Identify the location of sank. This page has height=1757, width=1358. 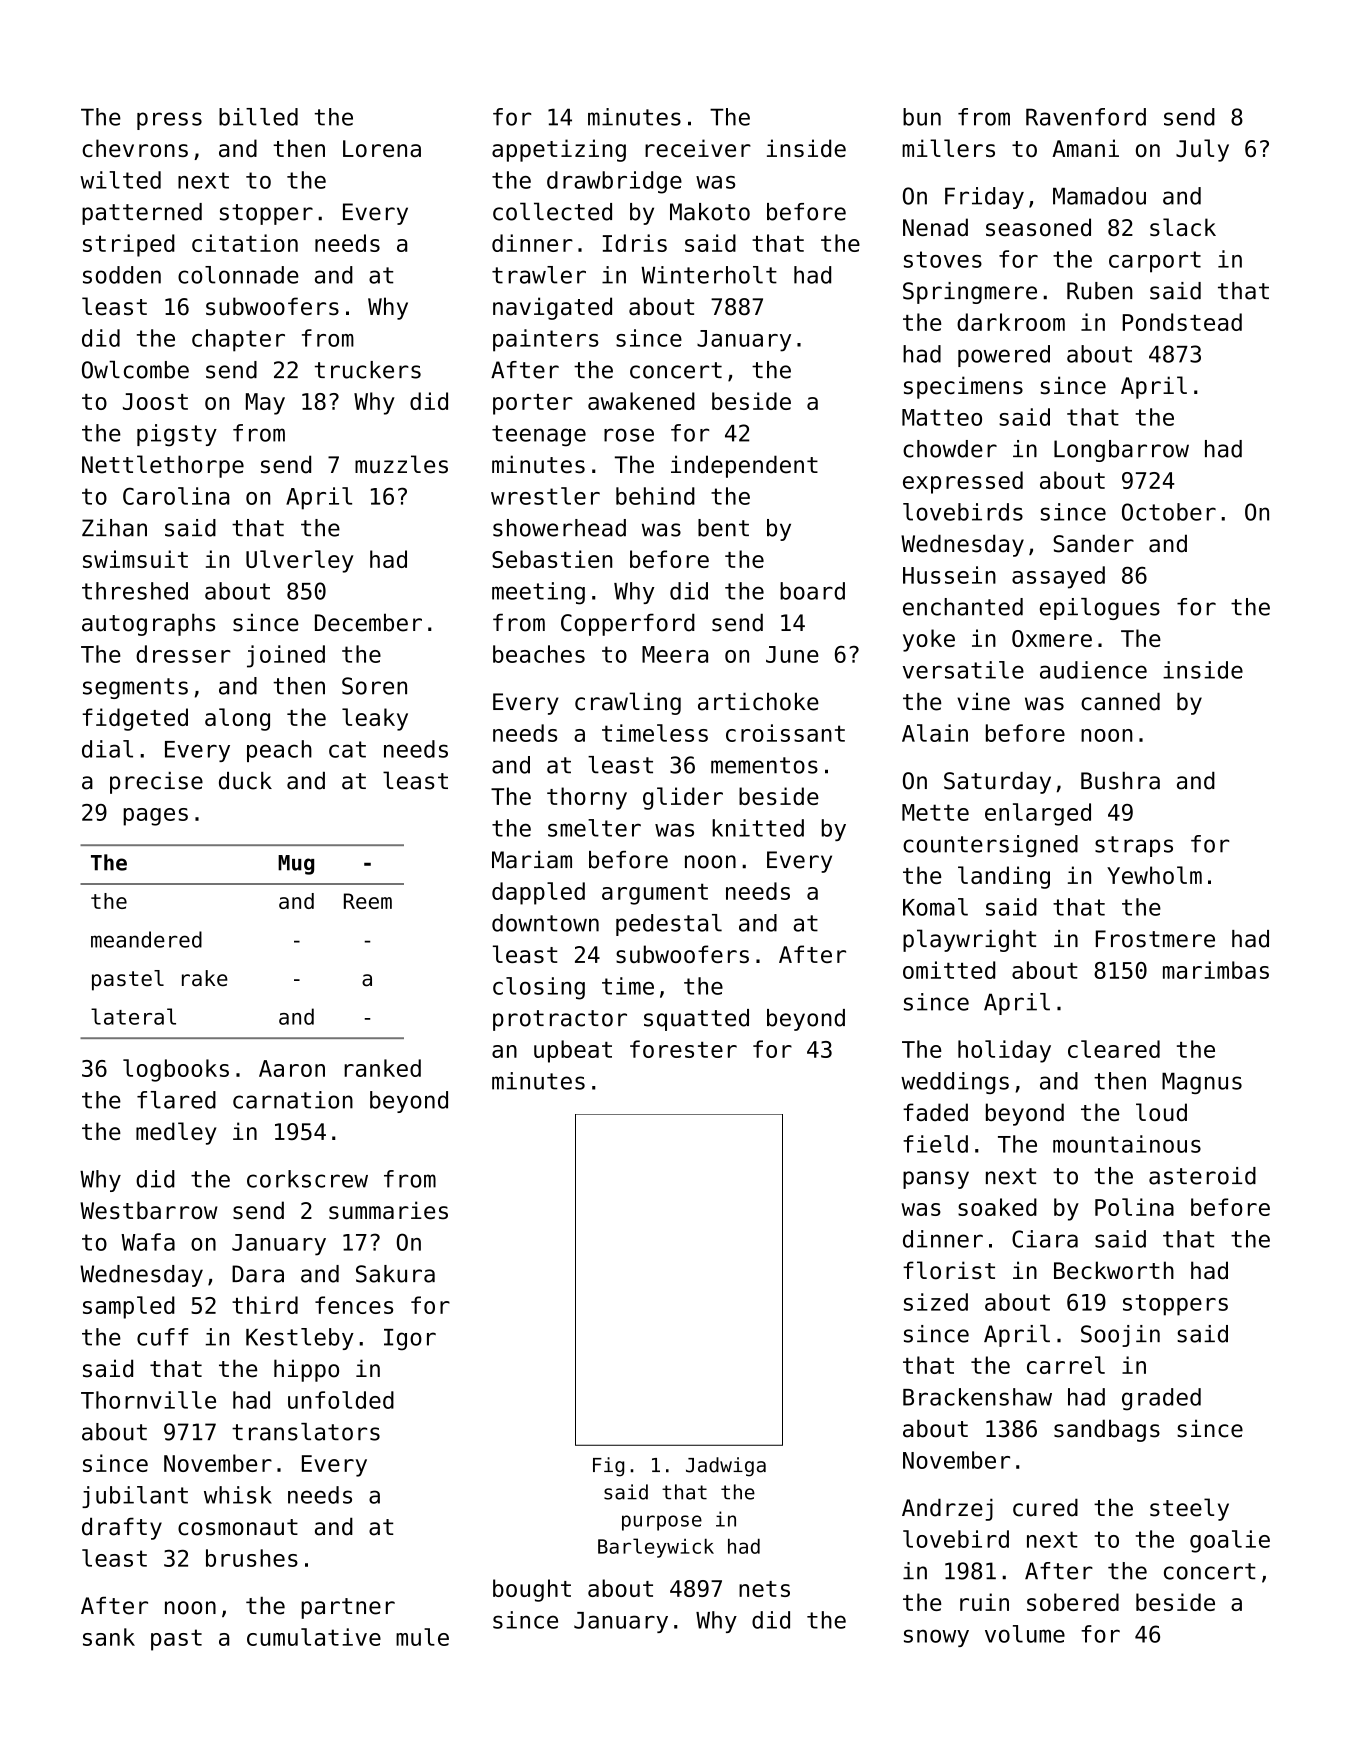
(109, 1637).
